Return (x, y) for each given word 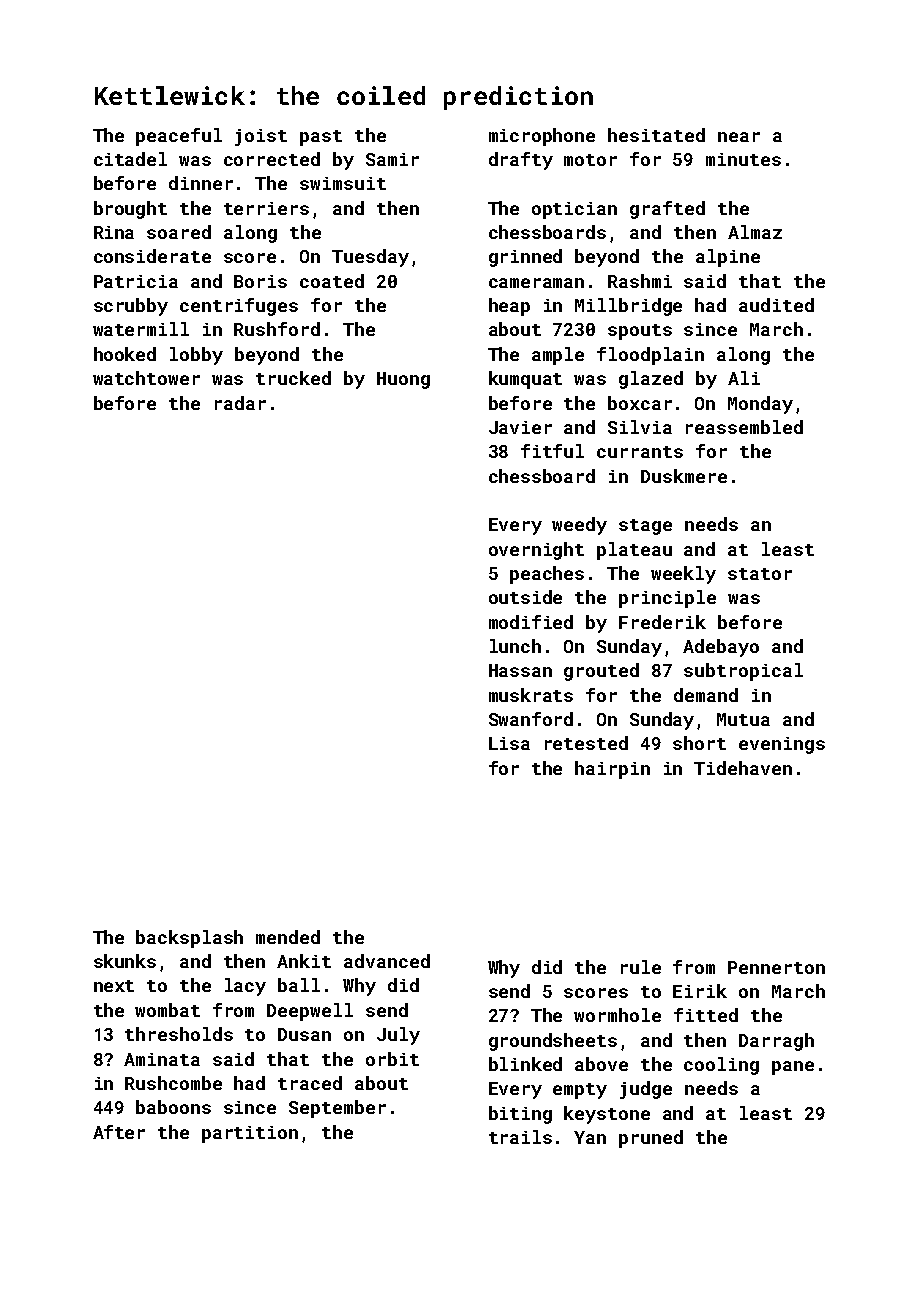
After (119, 1132)
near (739, 137)
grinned (525, 258)
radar (240, 403)
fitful (552, 451)
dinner (201, 183)
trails (520, 1137)
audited (776, 305)
